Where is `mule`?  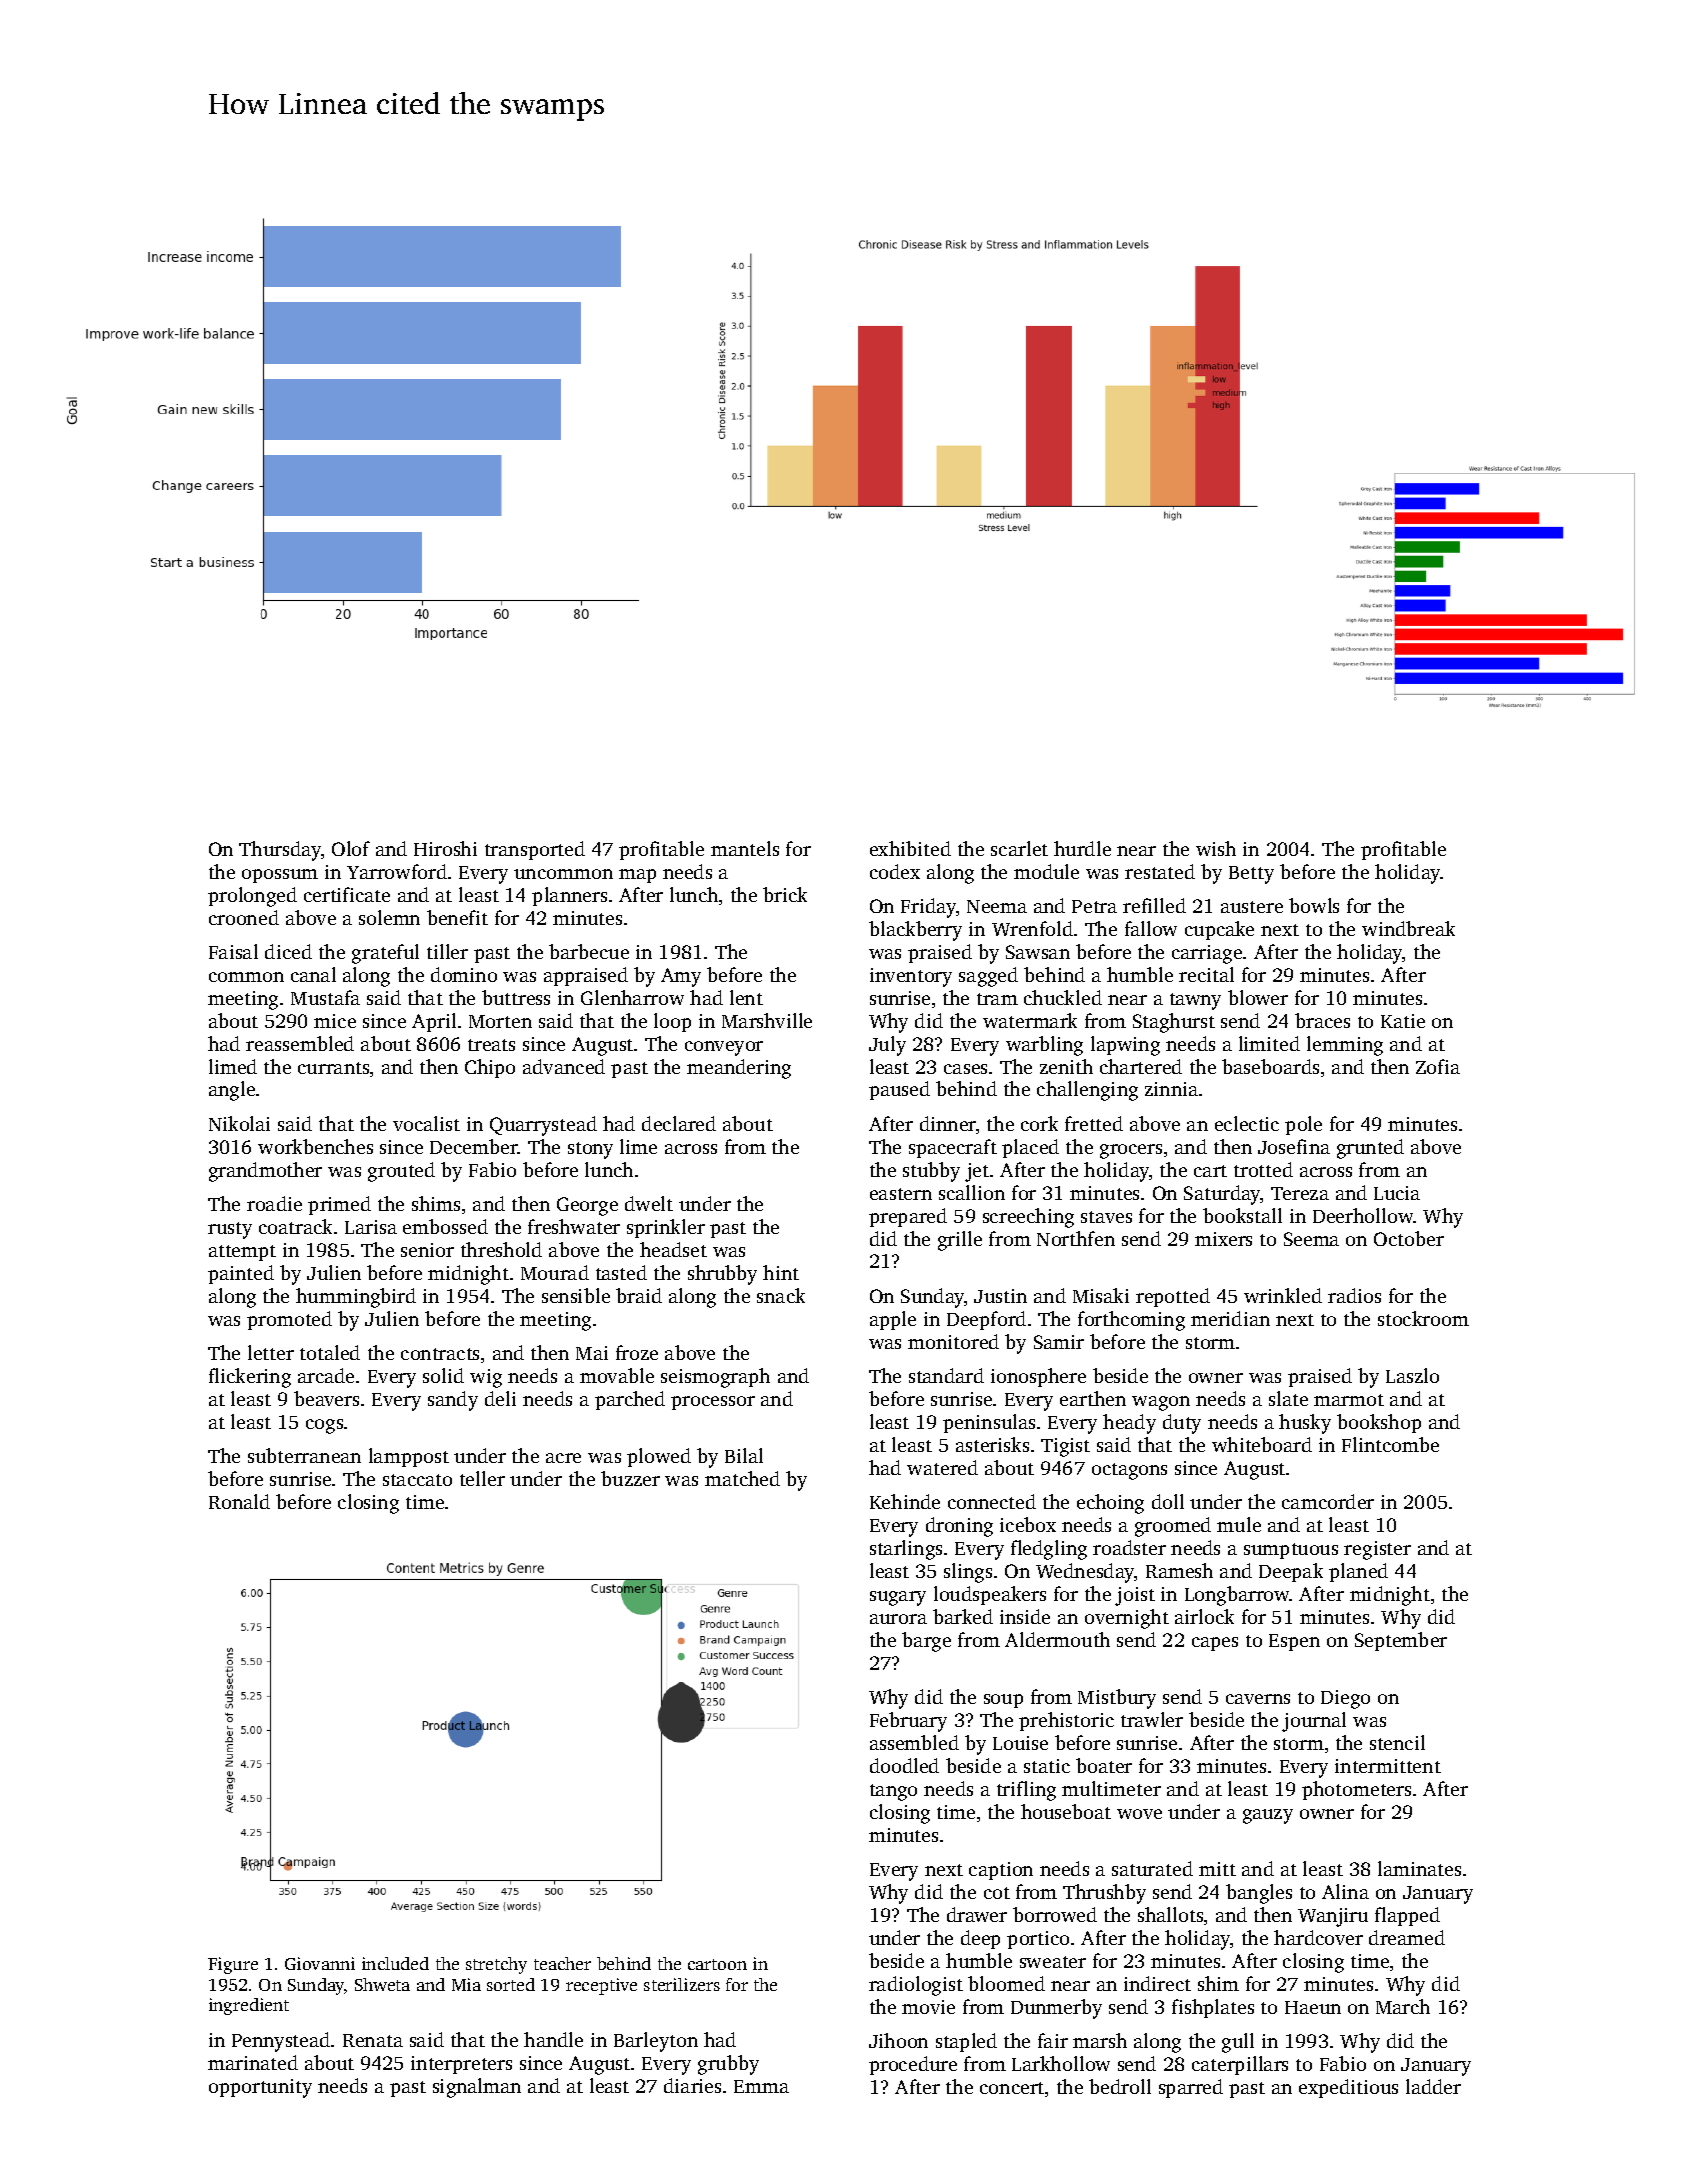 mule is located at coordinates (1239, 1524).
